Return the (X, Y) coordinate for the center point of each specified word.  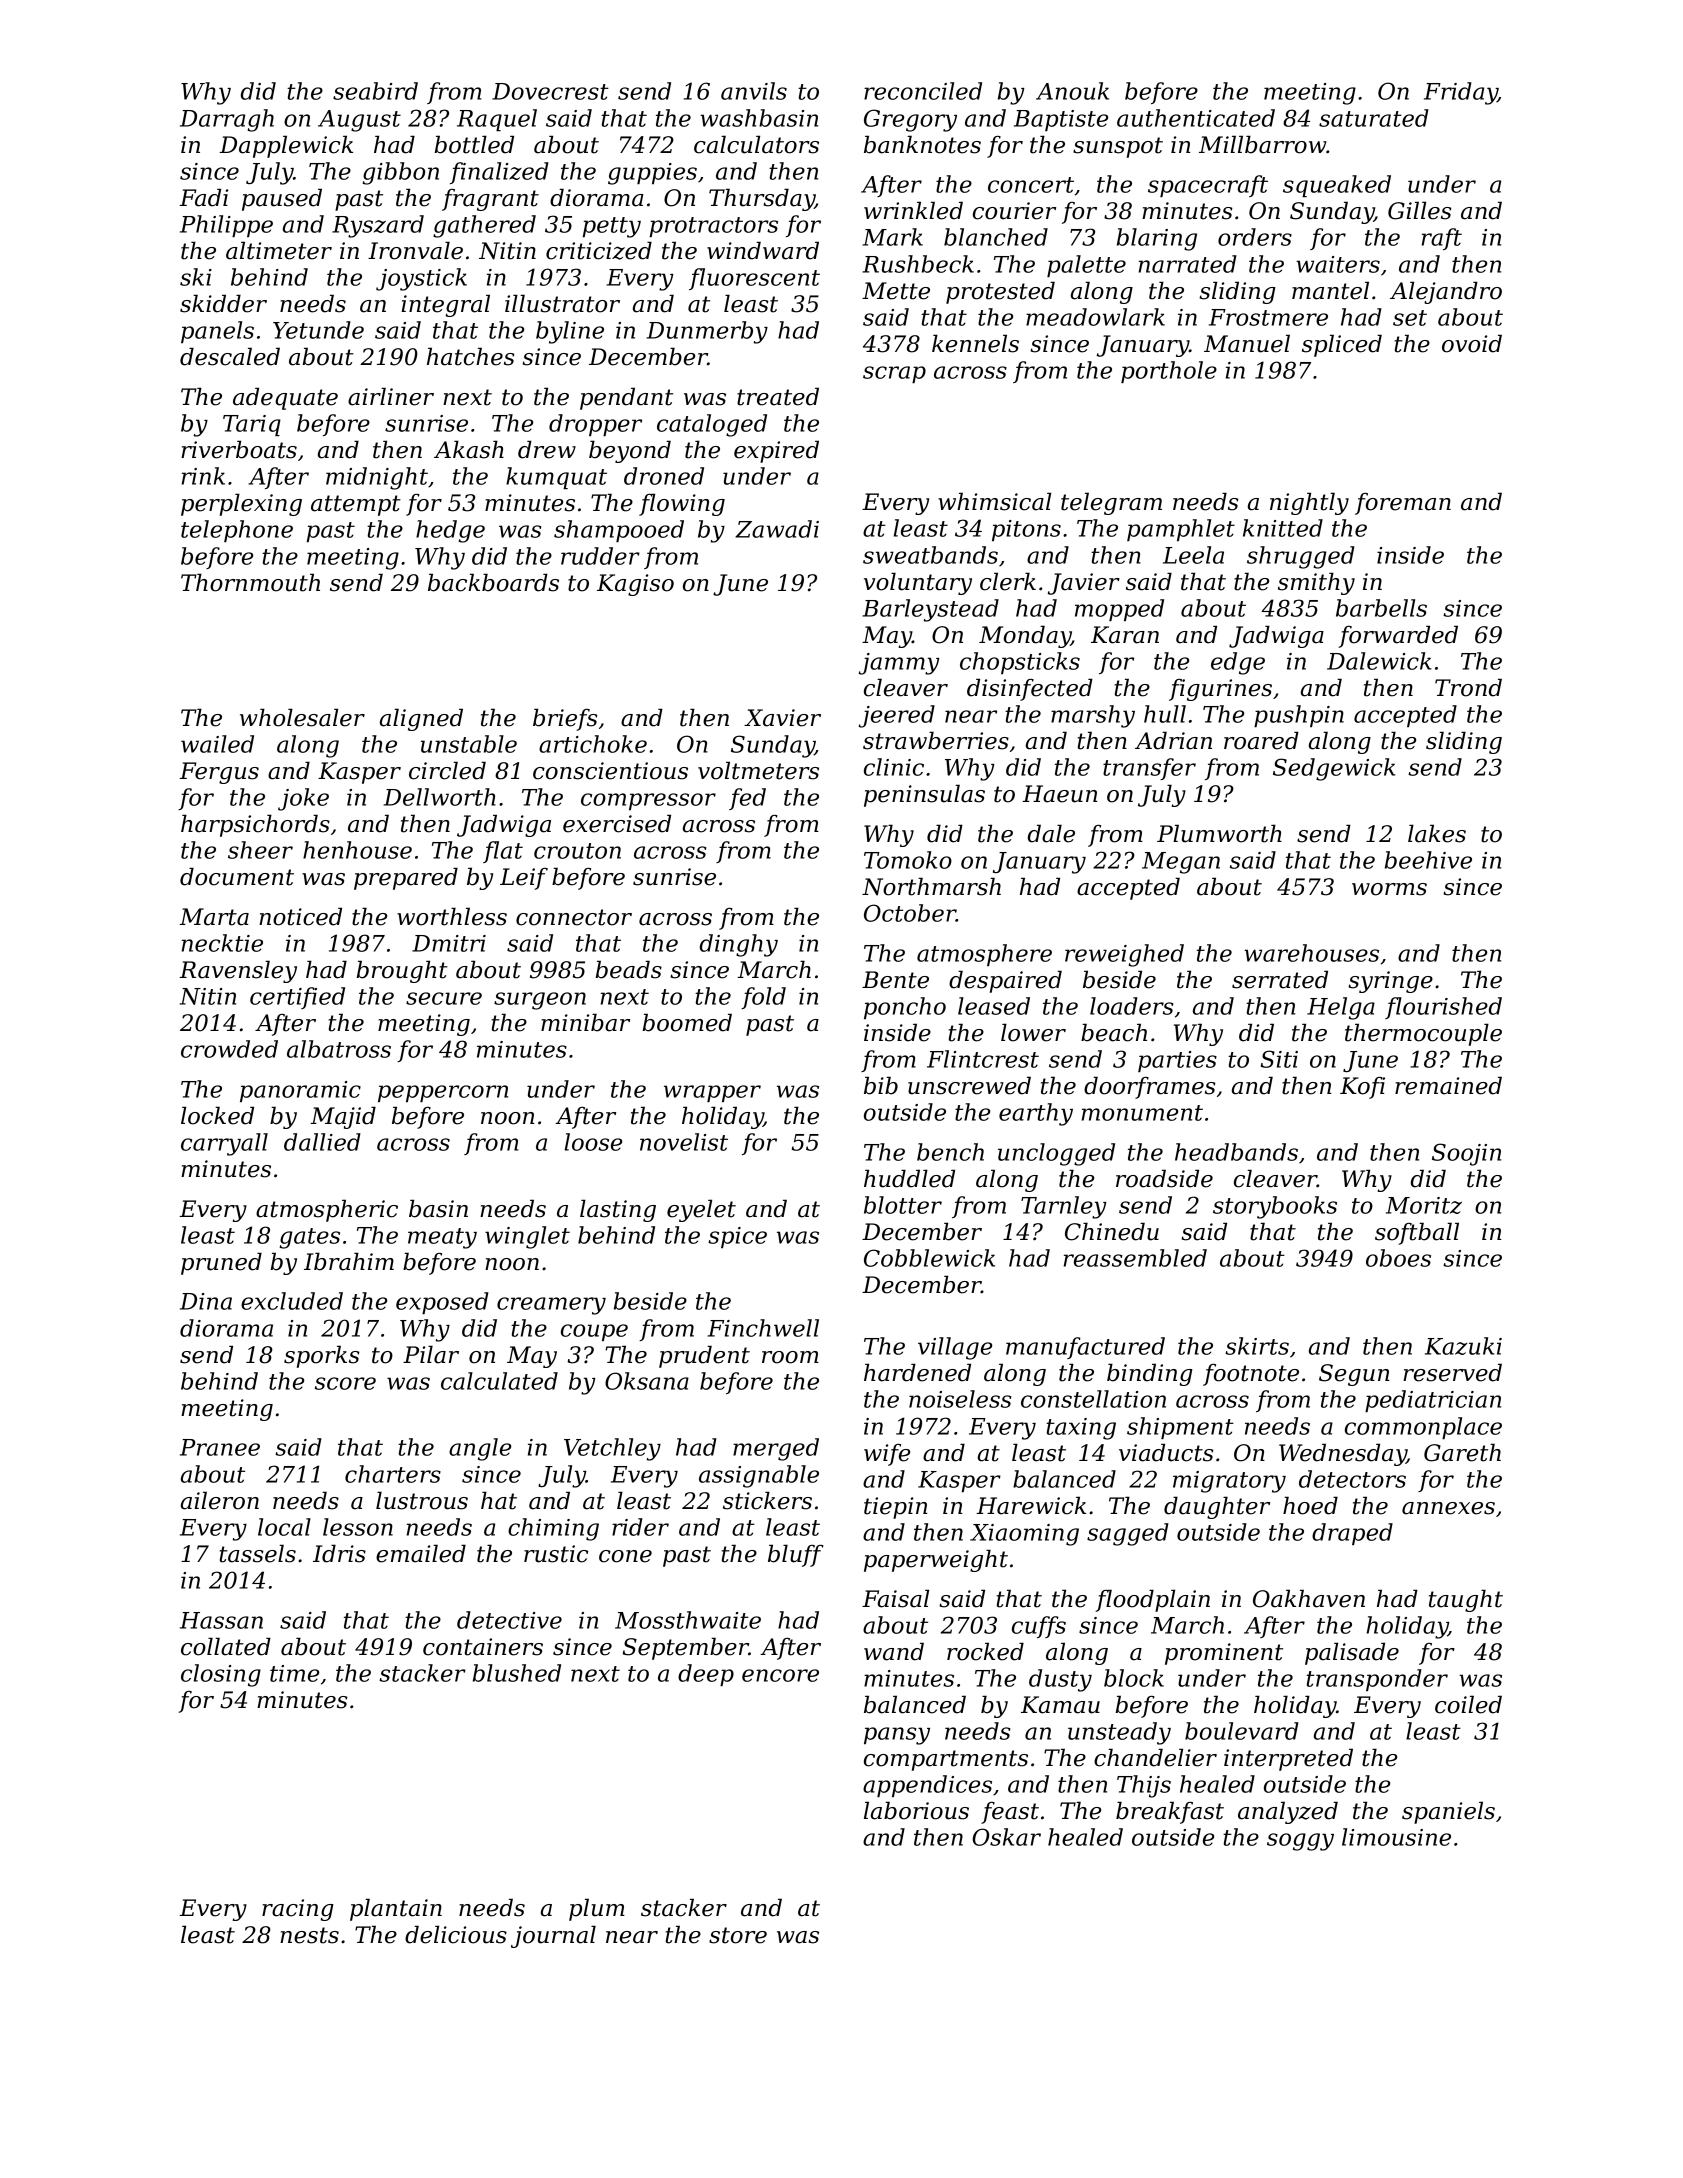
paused (282, 199)
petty (612, 227)
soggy (1300, 1842)
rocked (985, 1651)
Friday (1461, 93)
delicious (456, 1934)
